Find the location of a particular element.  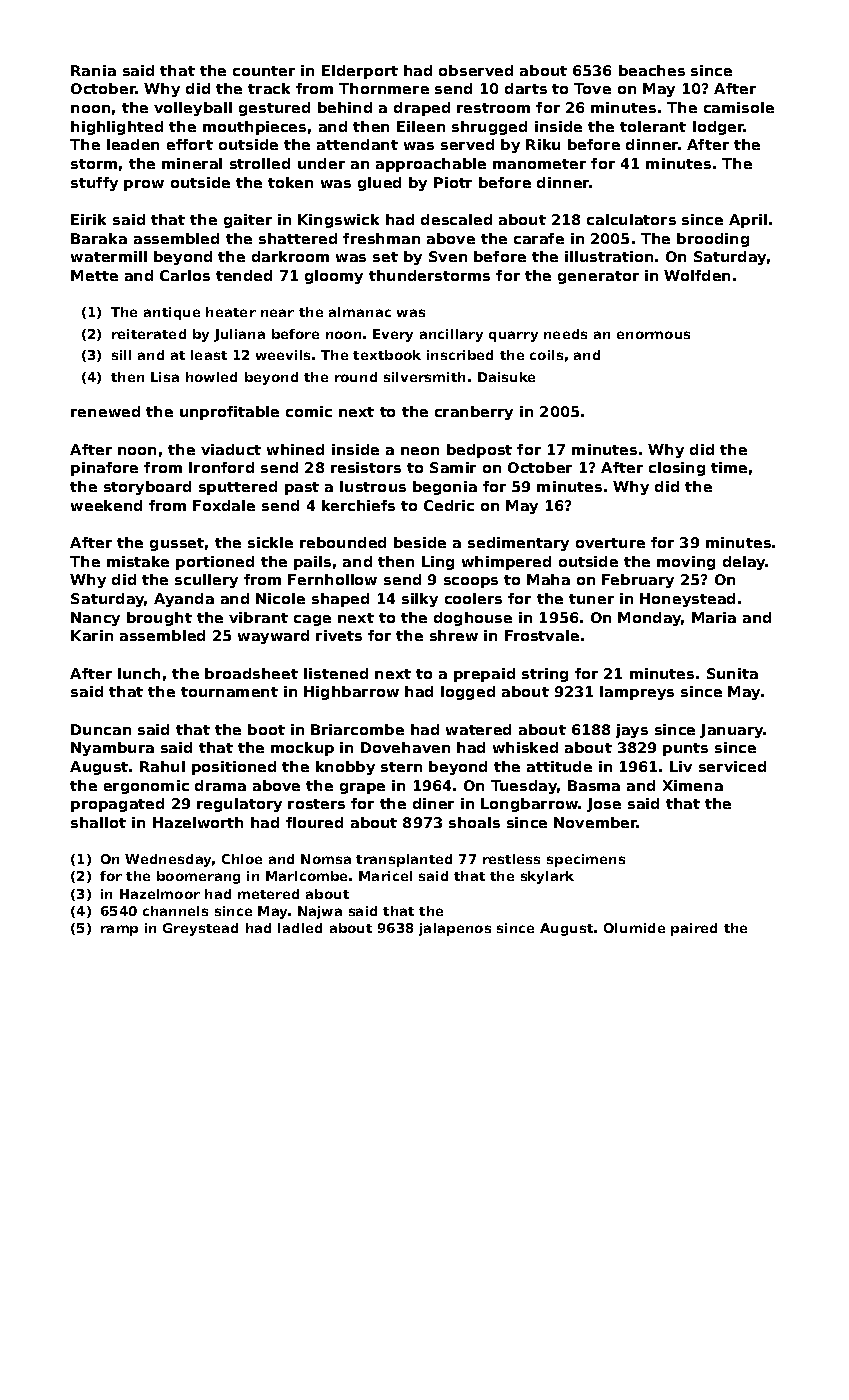

listened is located at coordinates (336, 673).
